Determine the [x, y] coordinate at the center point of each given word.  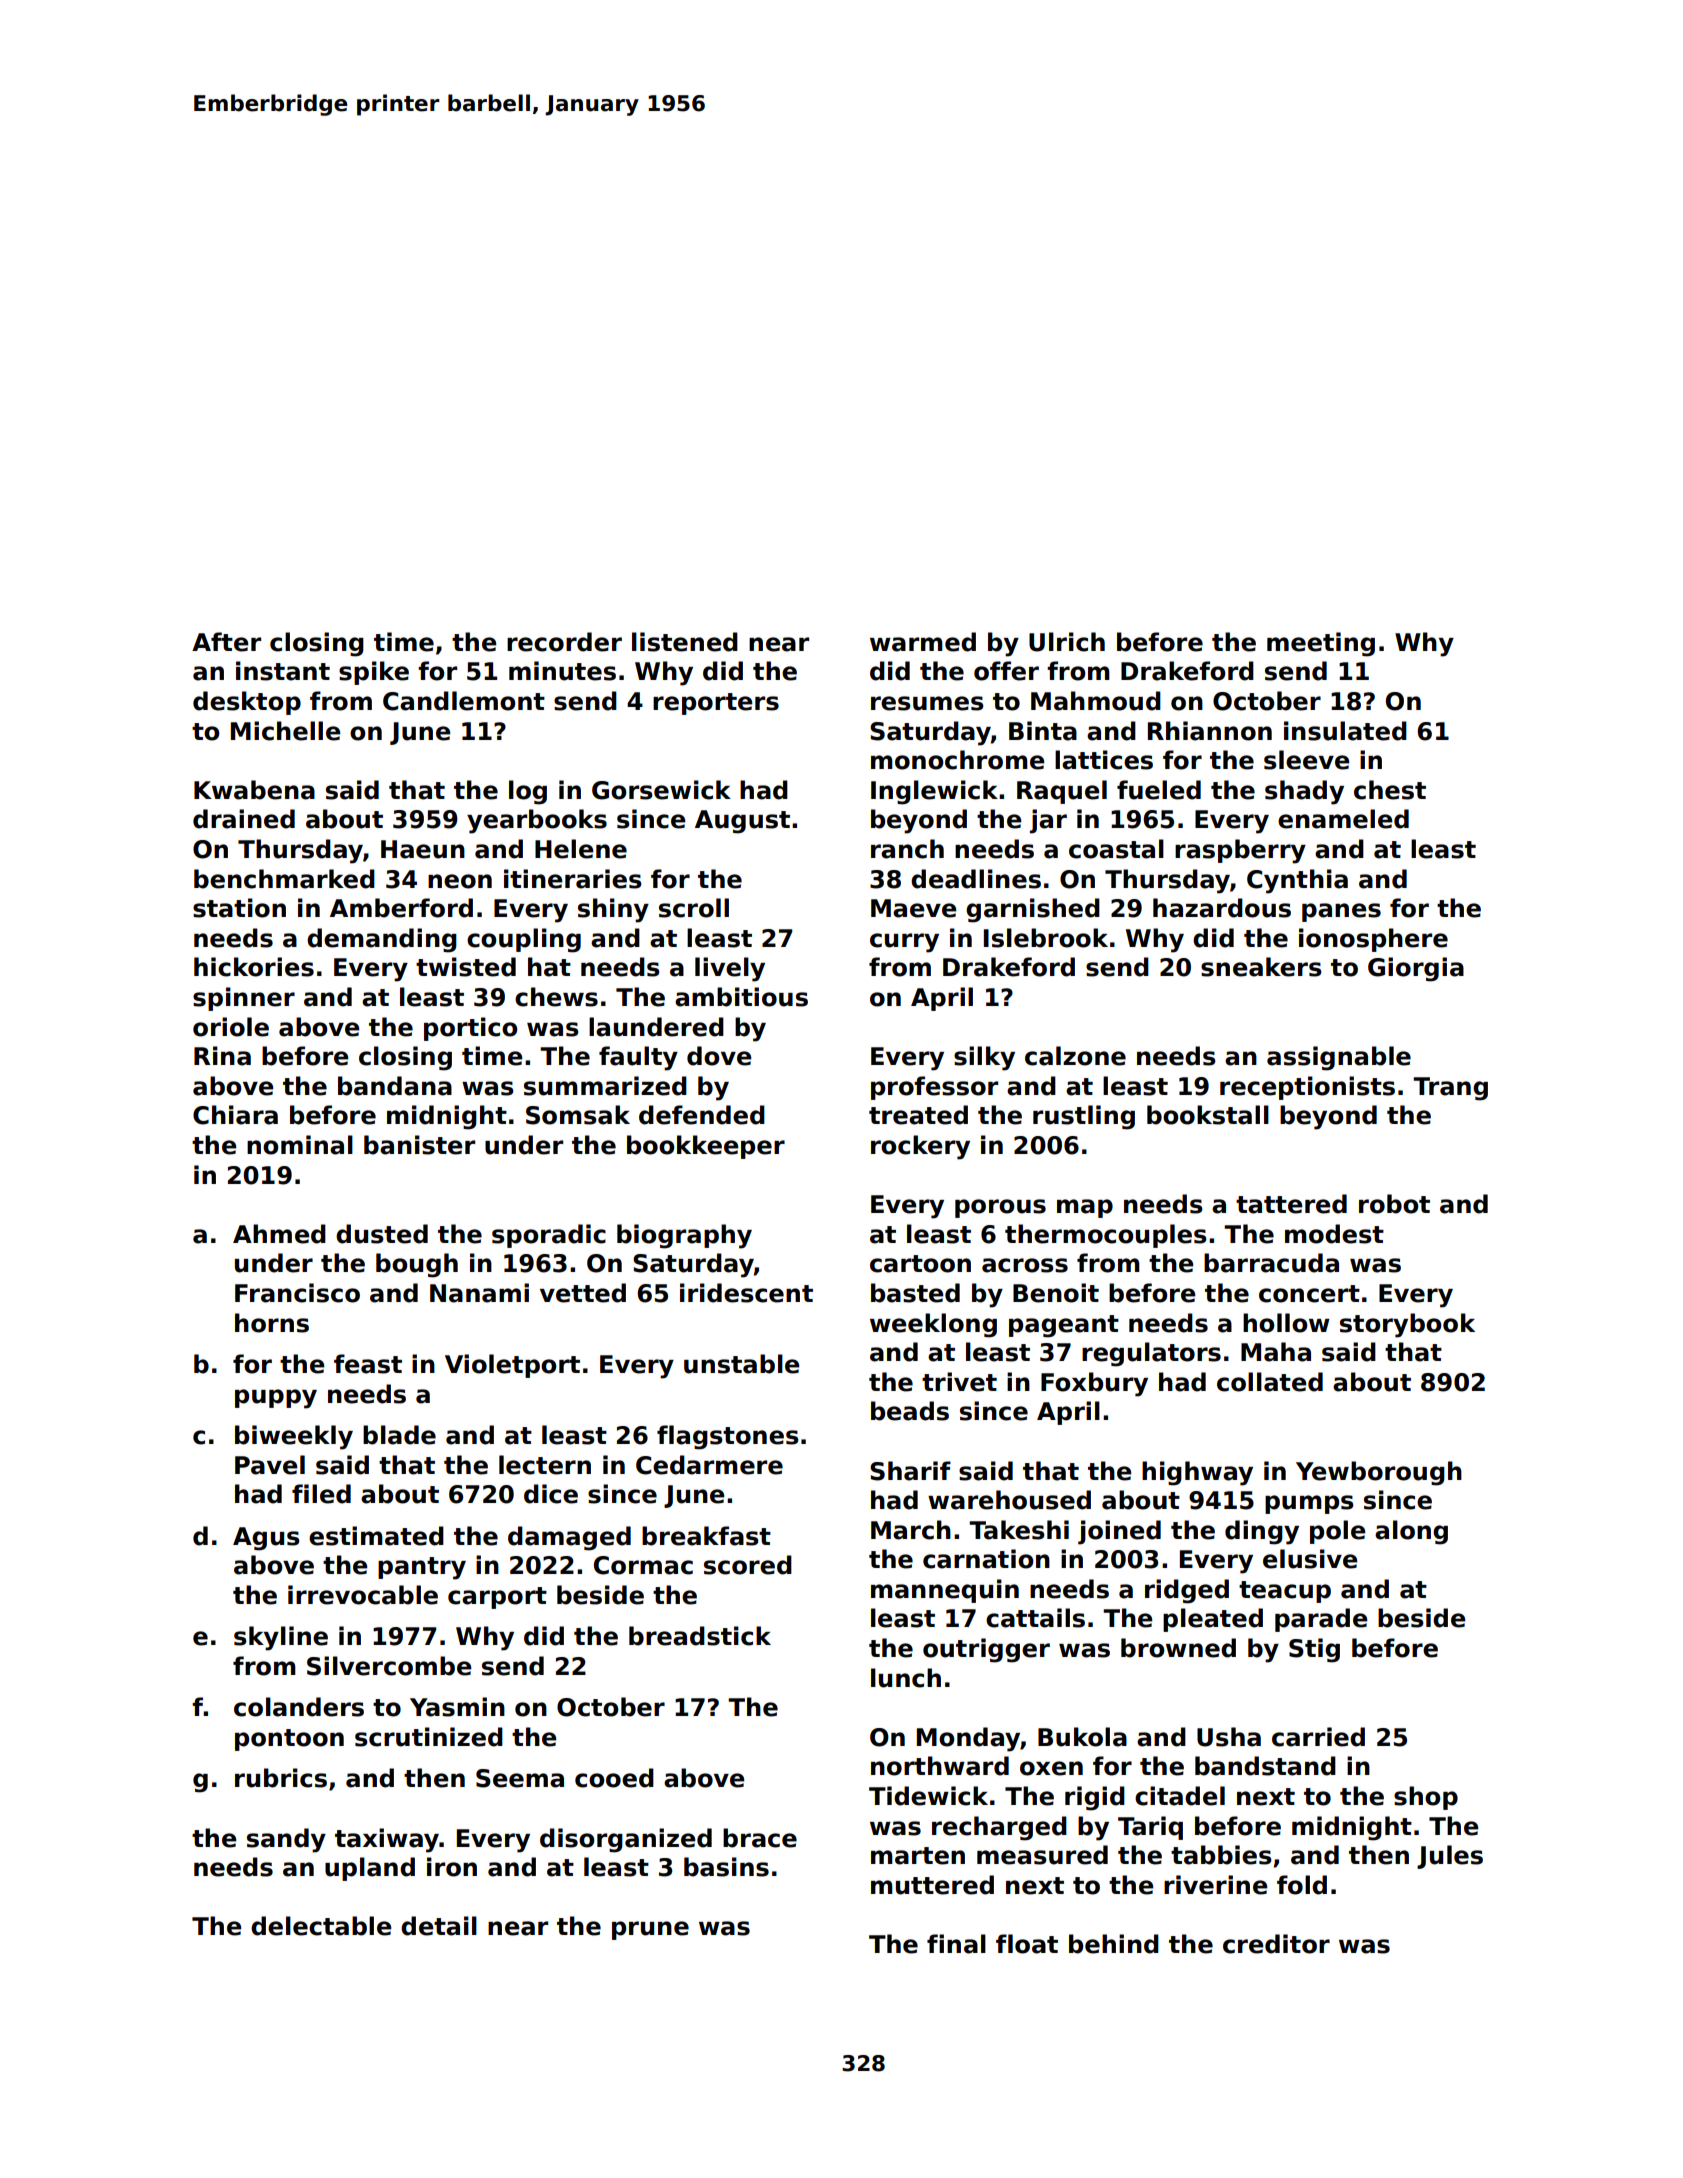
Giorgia [1416, 969]
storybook [1407, 1325]
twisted [466, 967]
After [226, 642]
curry [904, 943]
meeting [1321, 644]
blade [399, 1435]
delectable [321, 1926]
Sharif [910, 1471]
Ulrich [1067, 642]
